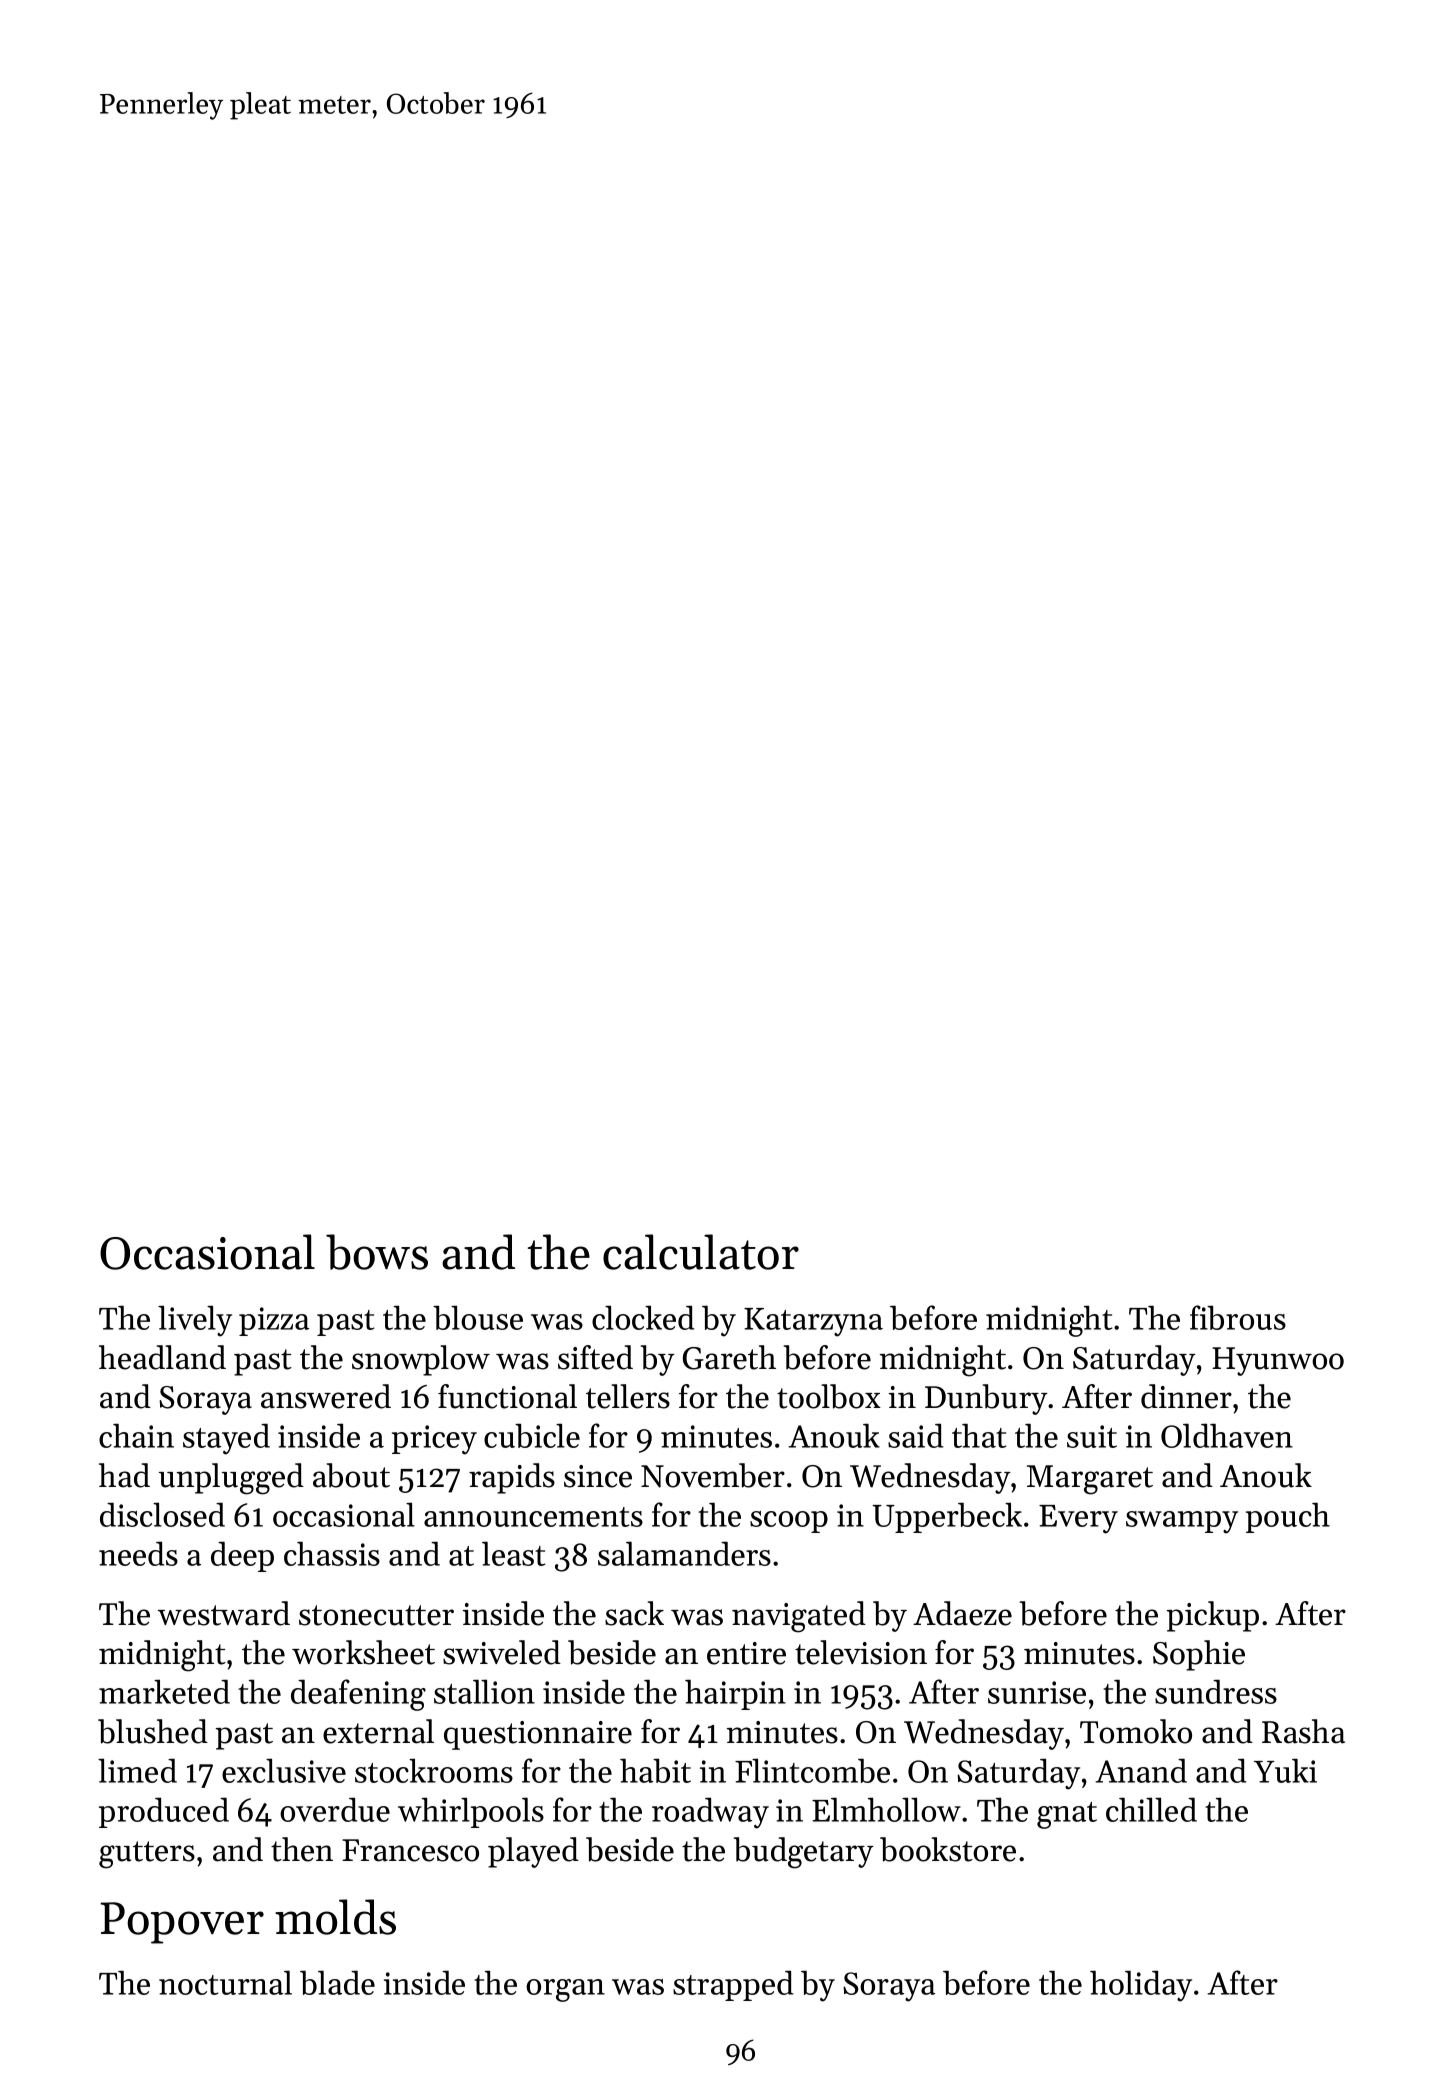  What do you see at coordinates (701, 1252) in the page?
I see `calculator` at bounding box center [701, 1252].
